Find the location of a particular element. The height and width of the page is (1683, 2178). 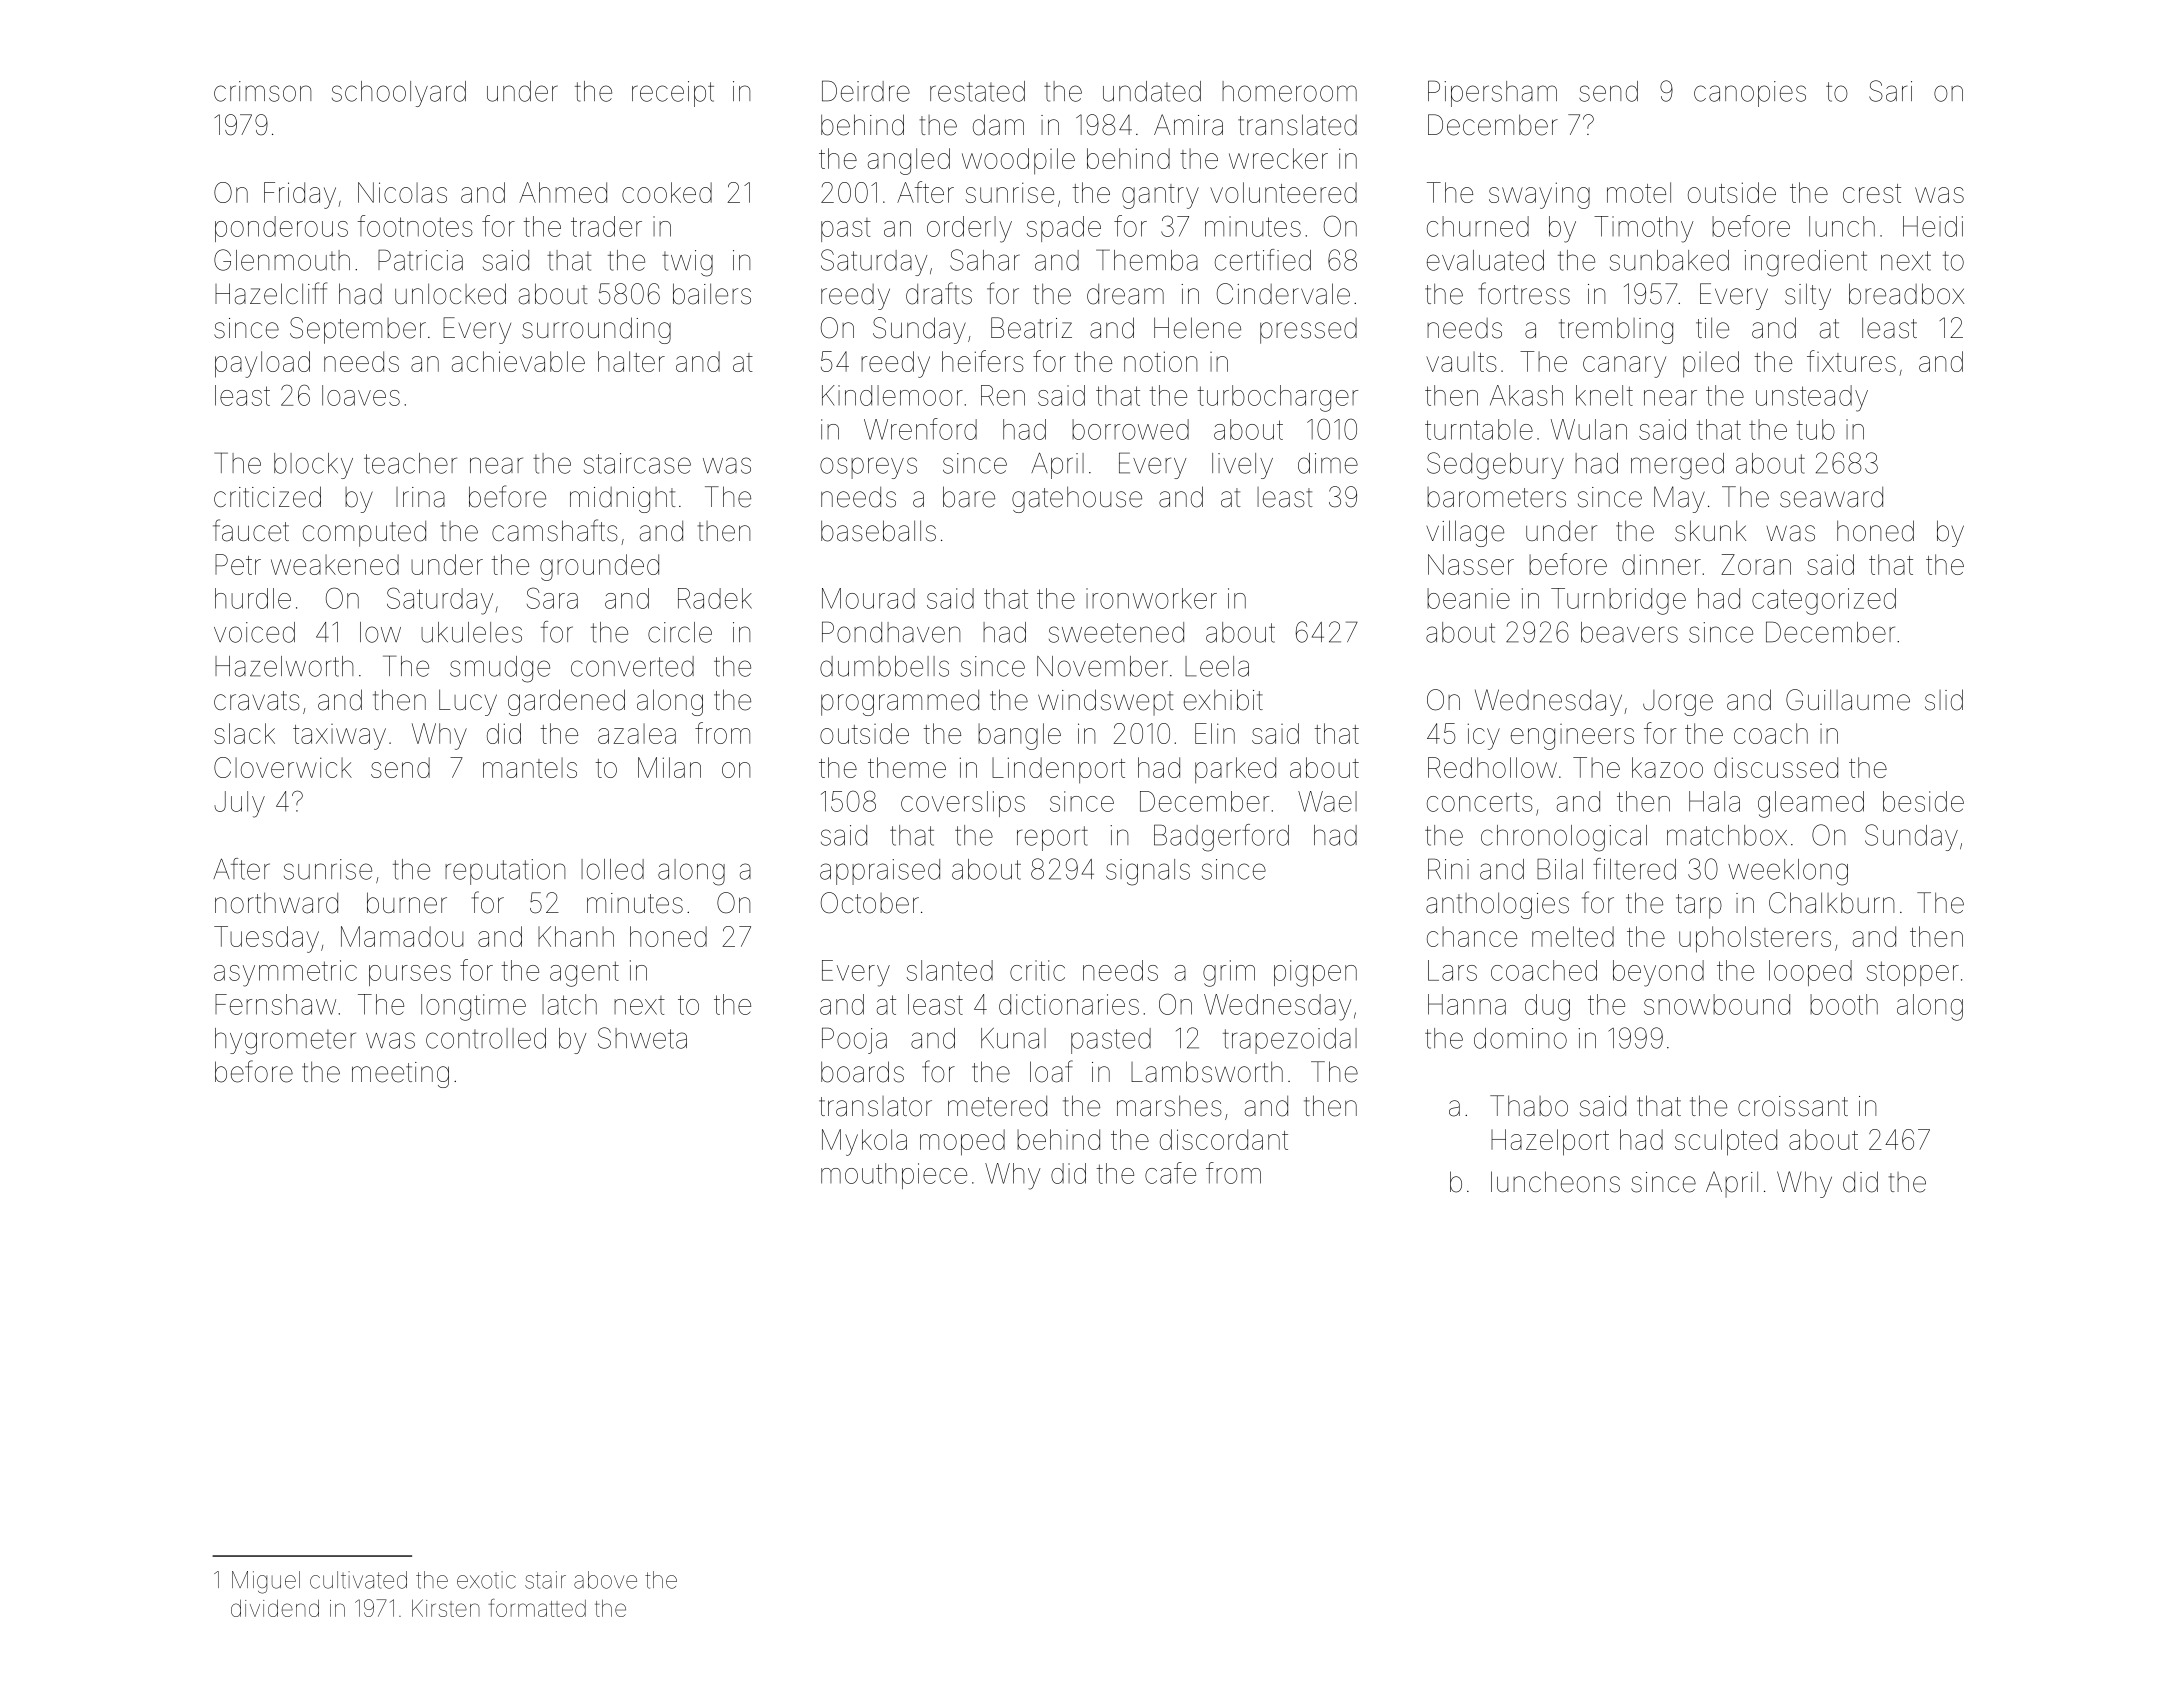

above is located at coordinates (605, 1580).
